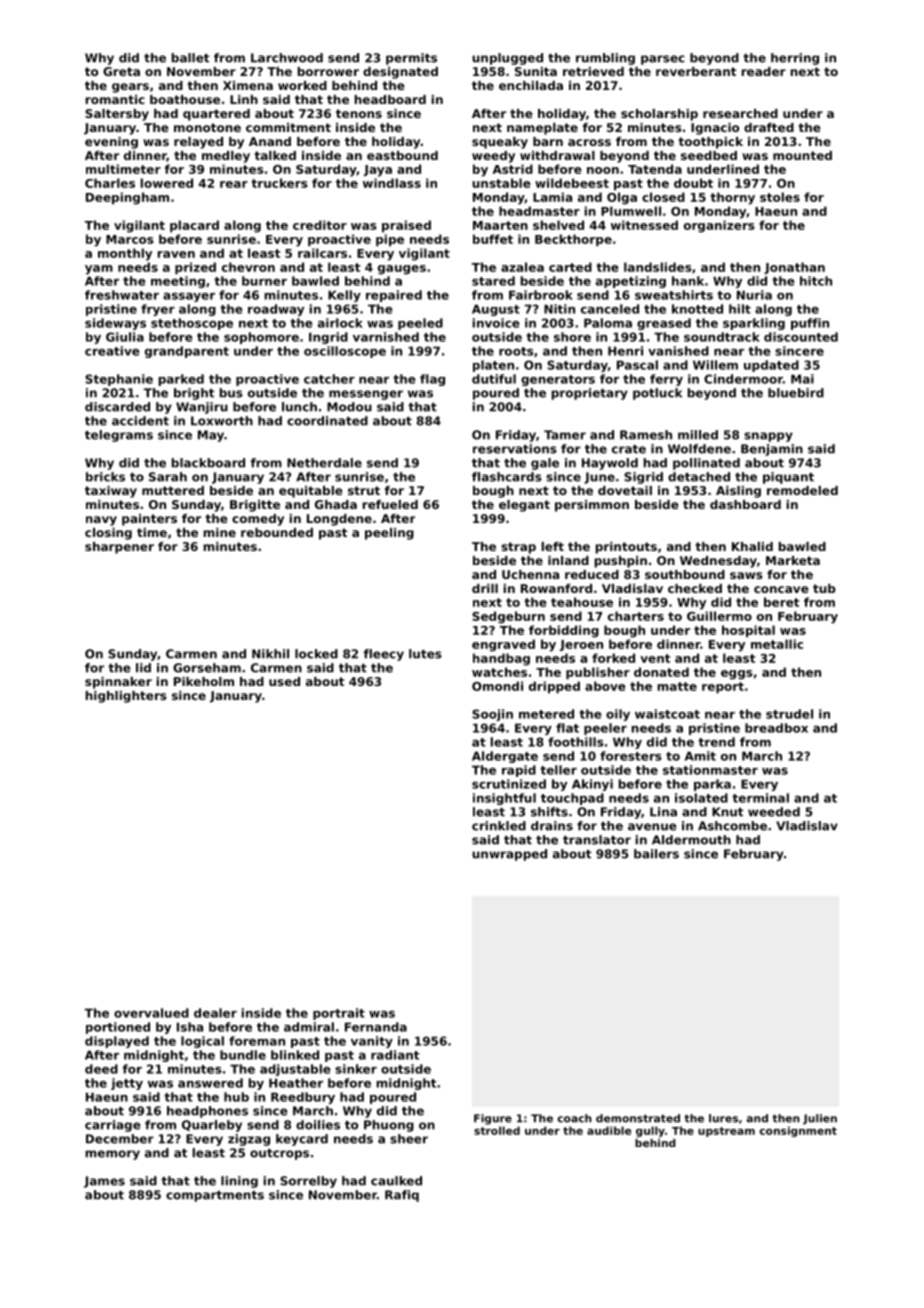 Image resolution: width=924 pixels, height=1308 pixels. I want to click on Jaya, so click(378, 171).
